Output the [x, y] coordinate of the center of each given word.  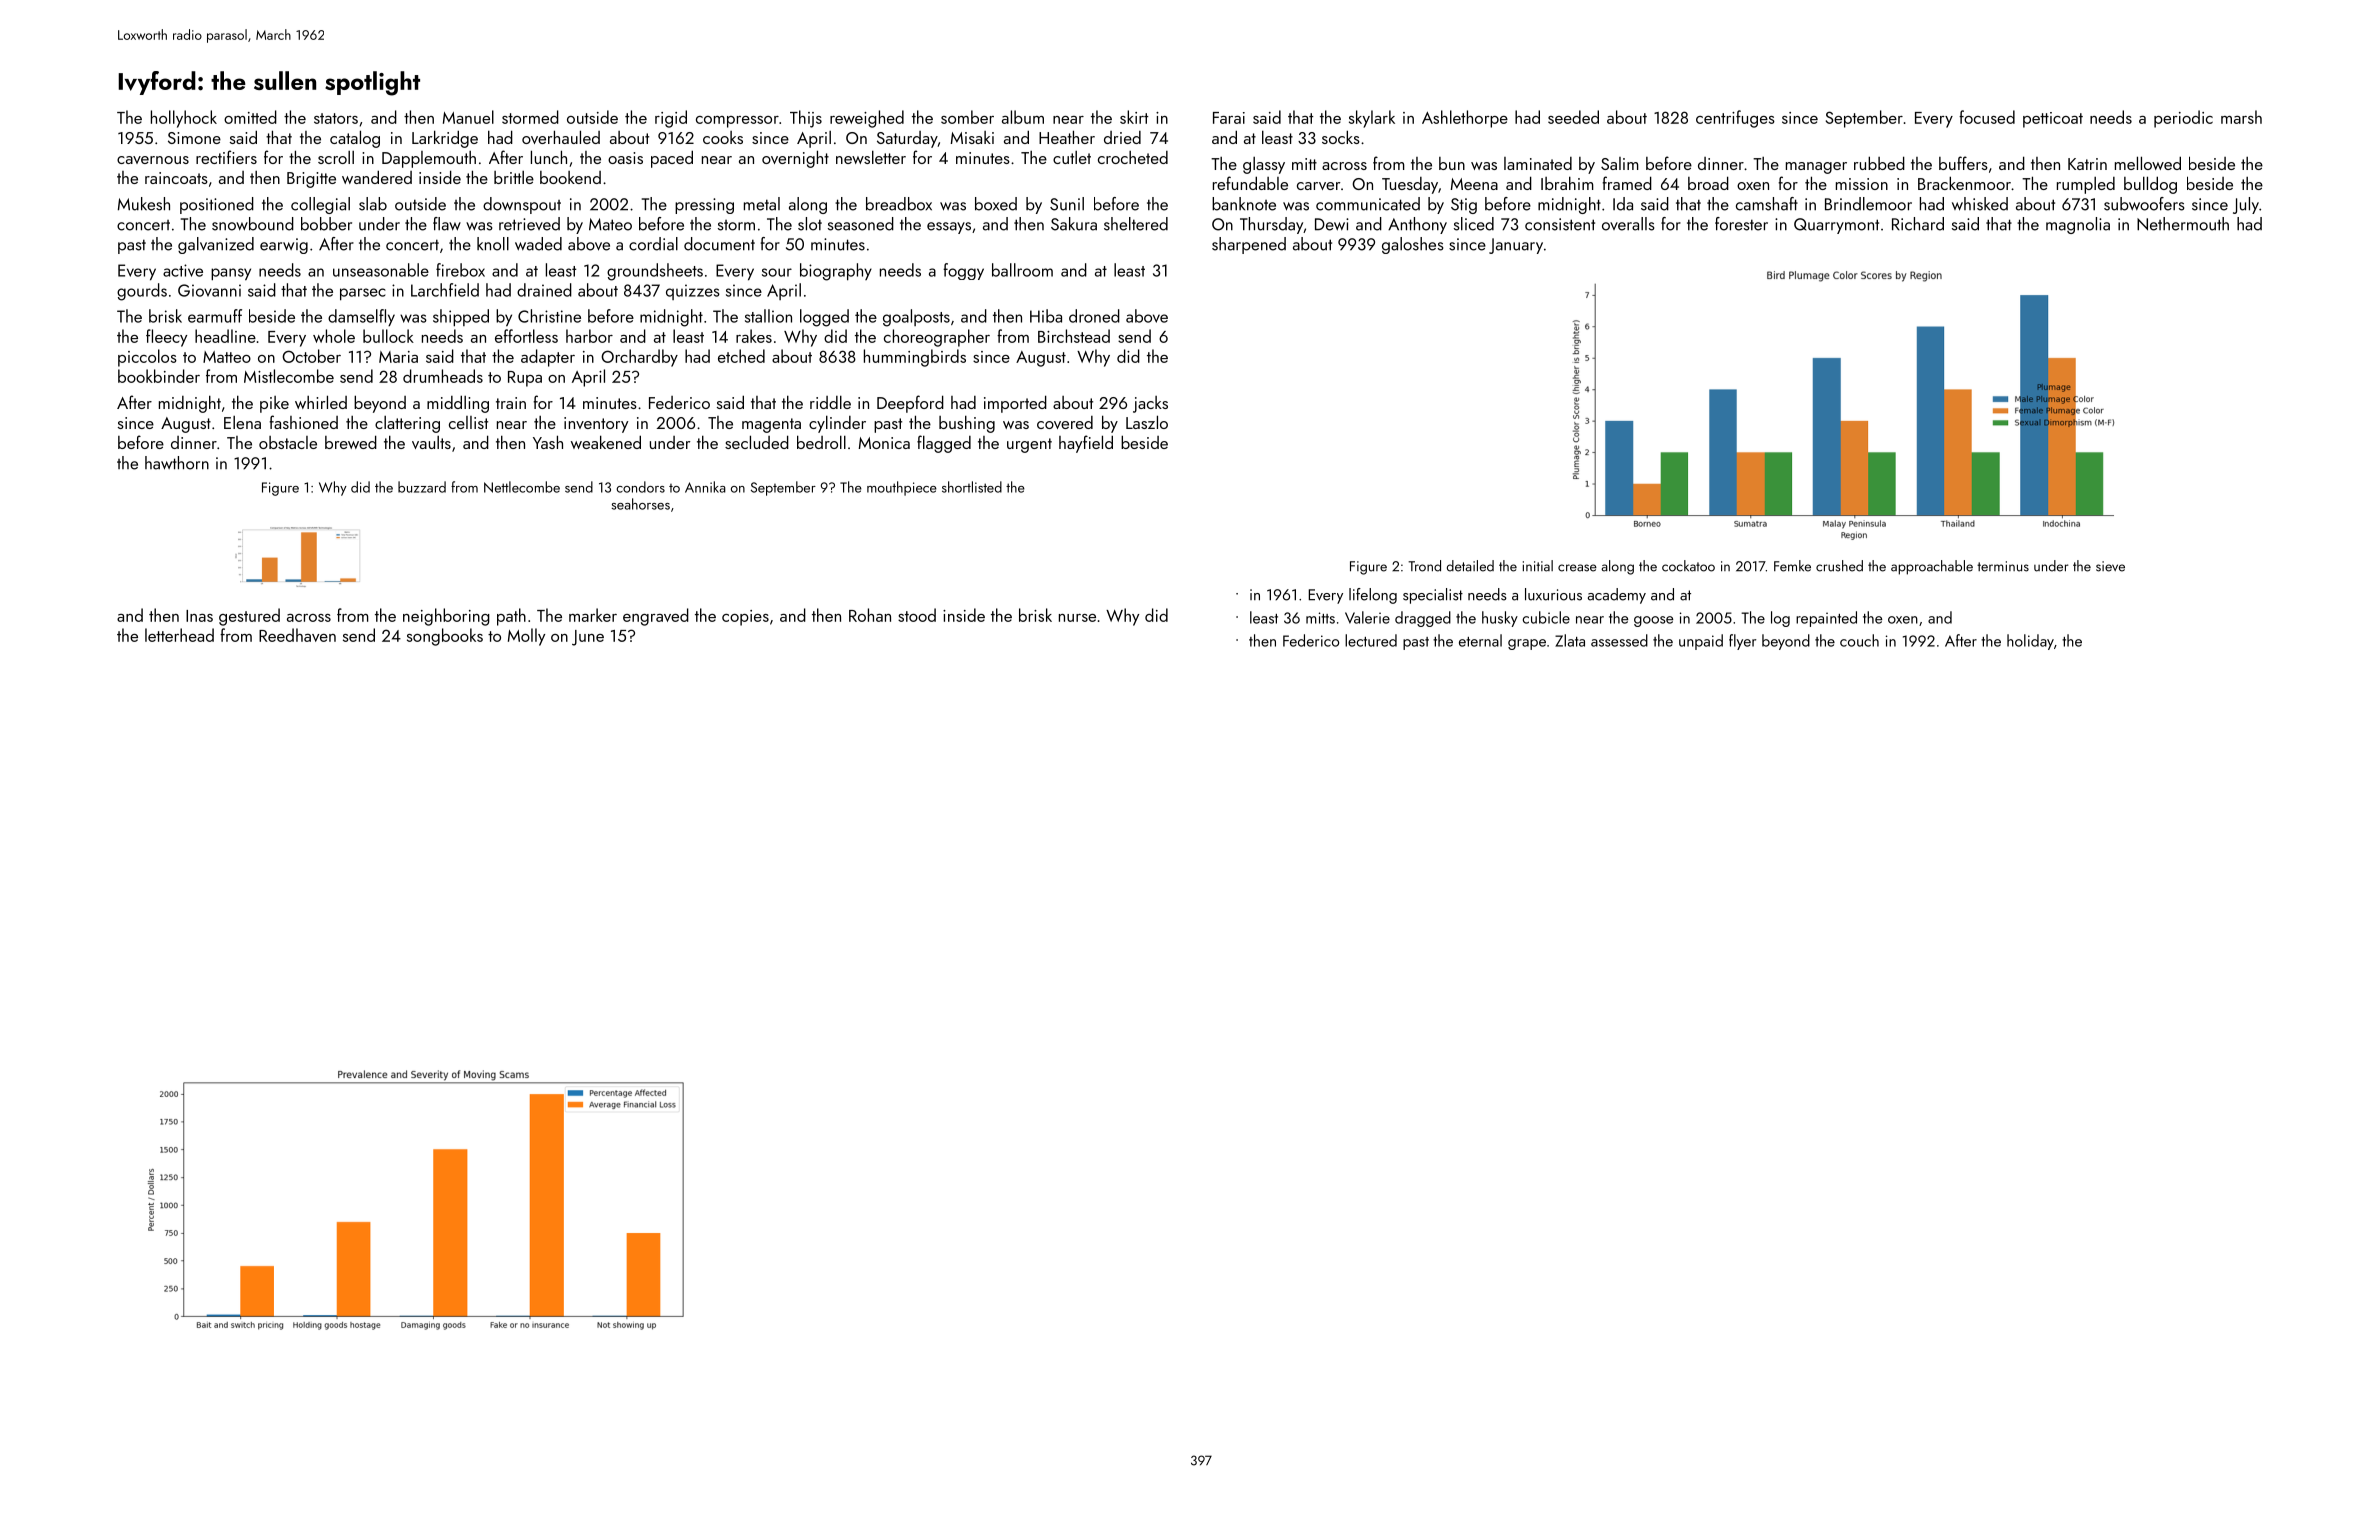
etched [741, 356]
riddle [830, 402]
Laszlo [1147, 422]
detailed [1470, 566]
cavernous [153, 160]
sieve [2110, 566]
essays [949, 228]
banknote [1244, 204]
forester [1741, 224]
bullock [388, 336]
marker [593, 615]
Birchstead [1074, 336]
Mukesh [144, 204]
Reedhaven [297, 635]
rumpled [2086, 185]
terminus [2003, 566]
